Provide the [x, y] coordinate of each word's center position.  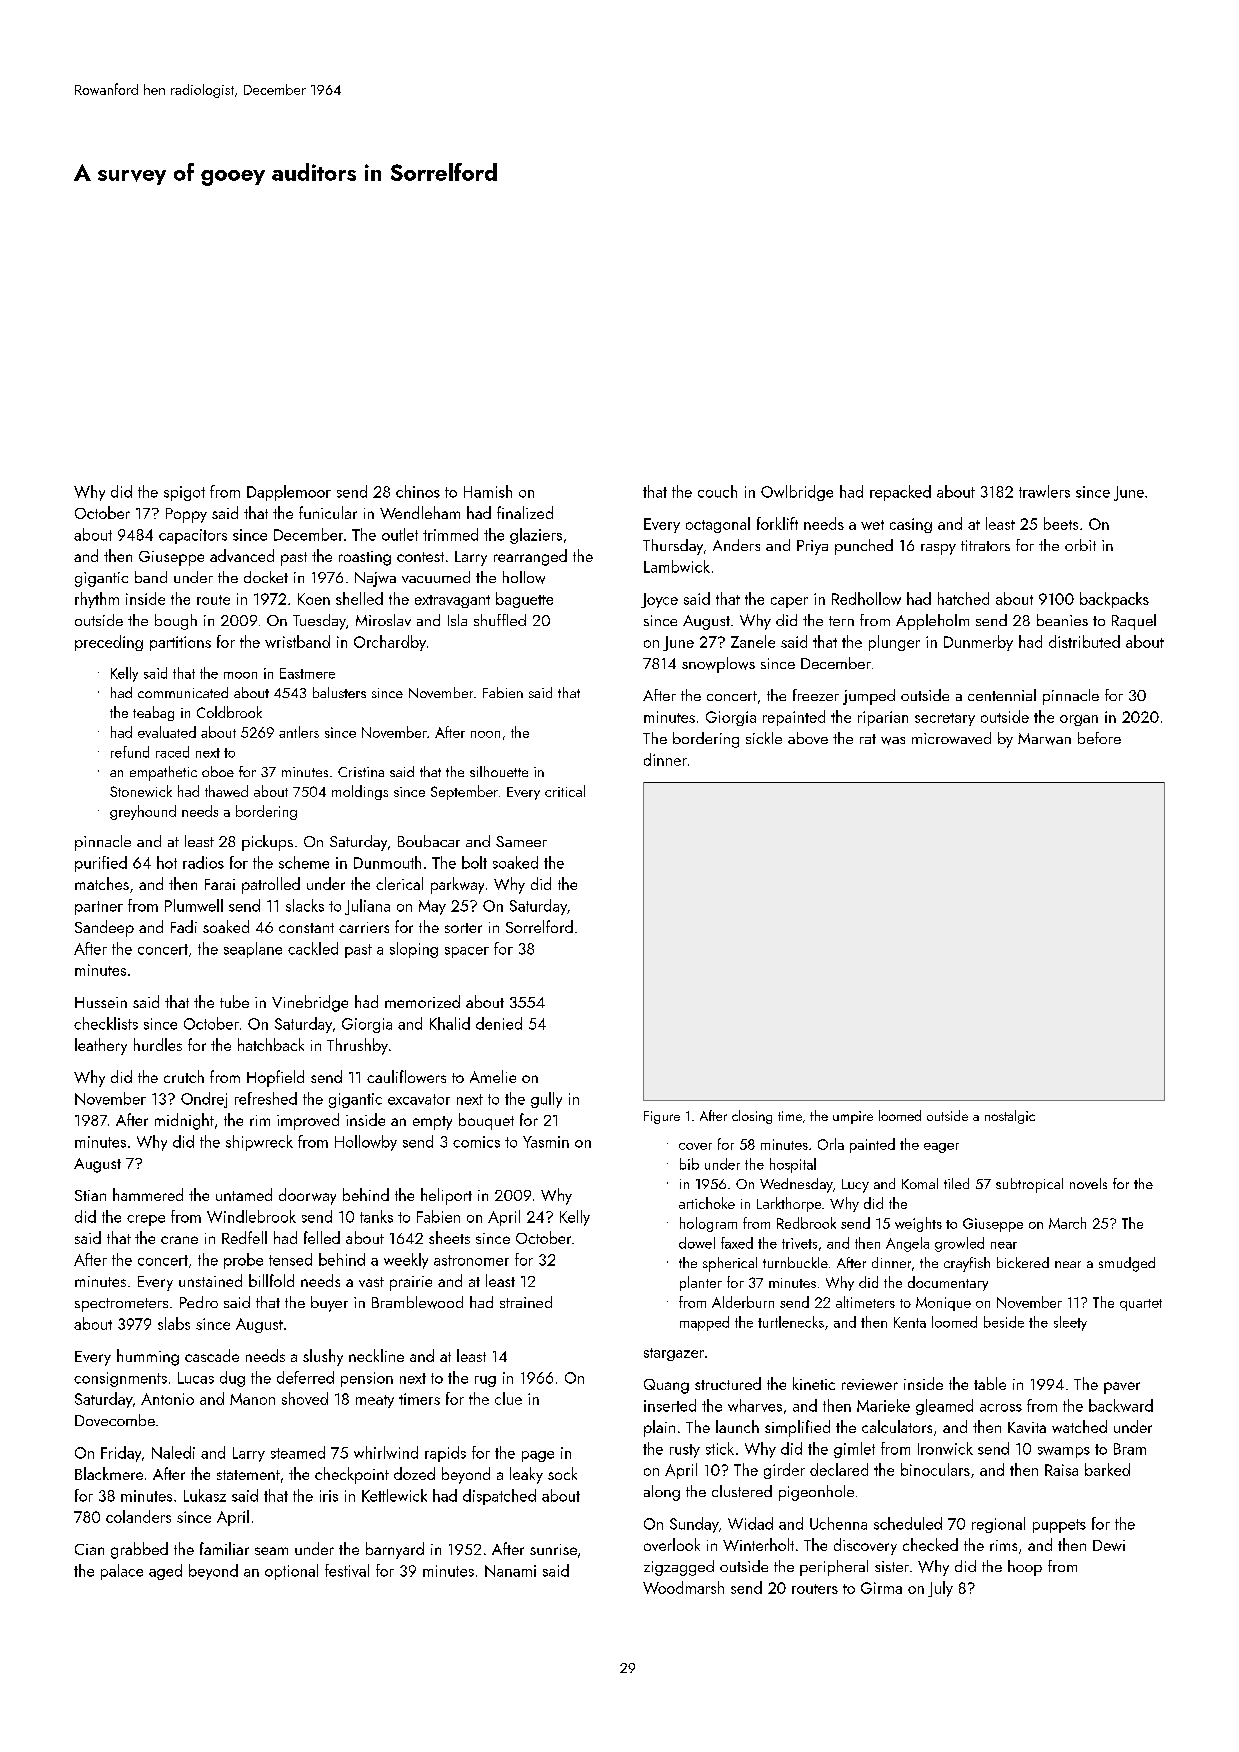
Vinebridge [310, 1003]
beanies [1062, 620]
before [1099, 738]
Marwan [1044, 739]
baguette [524, 600]
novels [1088, 1183]
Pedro [199, 1302]
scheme [304, 862]
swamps [1064, 1452]
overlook [672, 1544]
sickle [764, 738]
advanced [242, 555]
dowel [697, 1243]
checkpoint [352, 1475]
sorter [463, 928]
